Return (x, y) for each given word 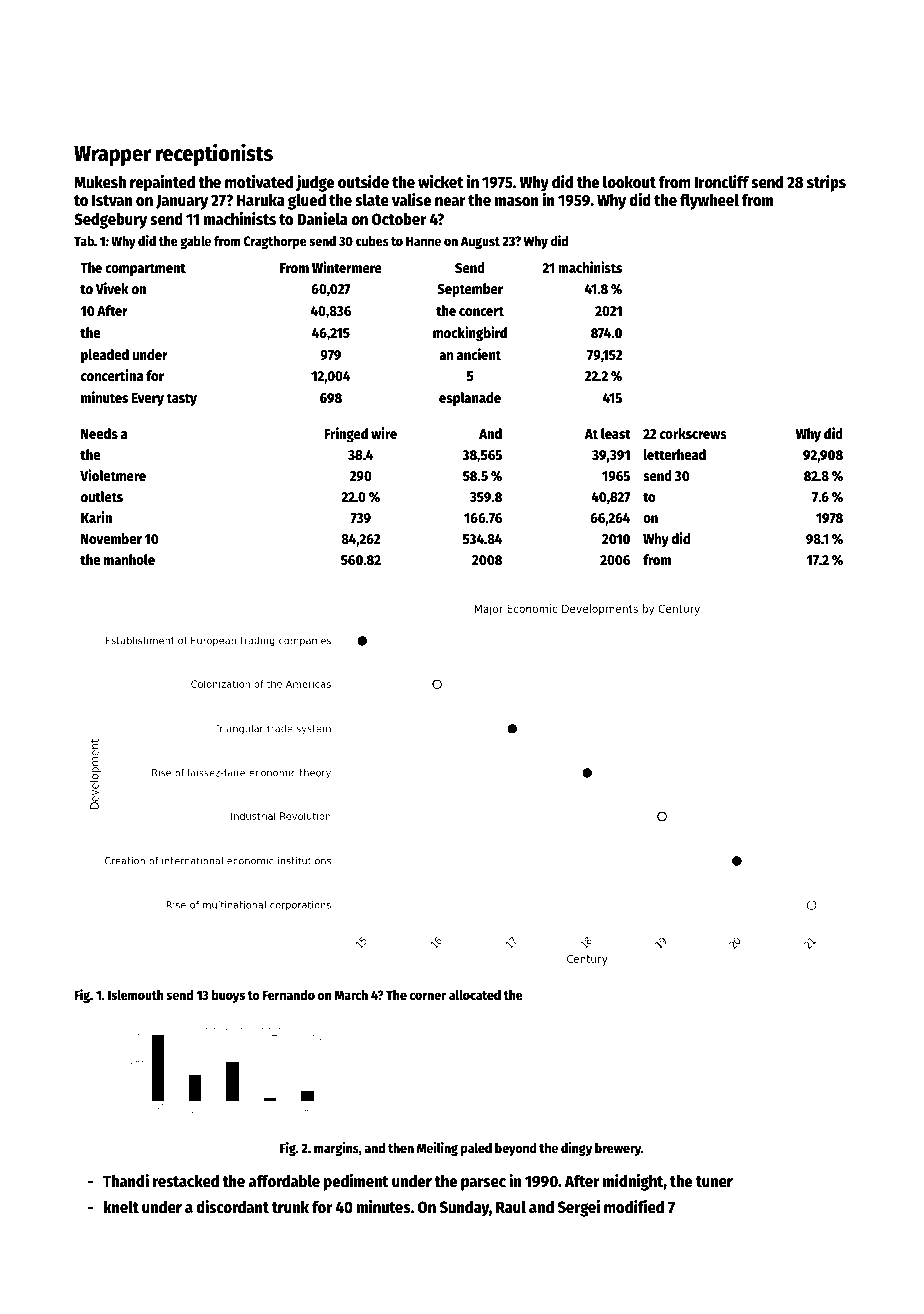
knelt (121, 1207)
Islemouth (136, 995)
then (401, 1148)
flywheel (709, 201)
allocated (475, 995)
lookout (629, 182)
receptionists (214, 154)
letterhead (675, 454)
